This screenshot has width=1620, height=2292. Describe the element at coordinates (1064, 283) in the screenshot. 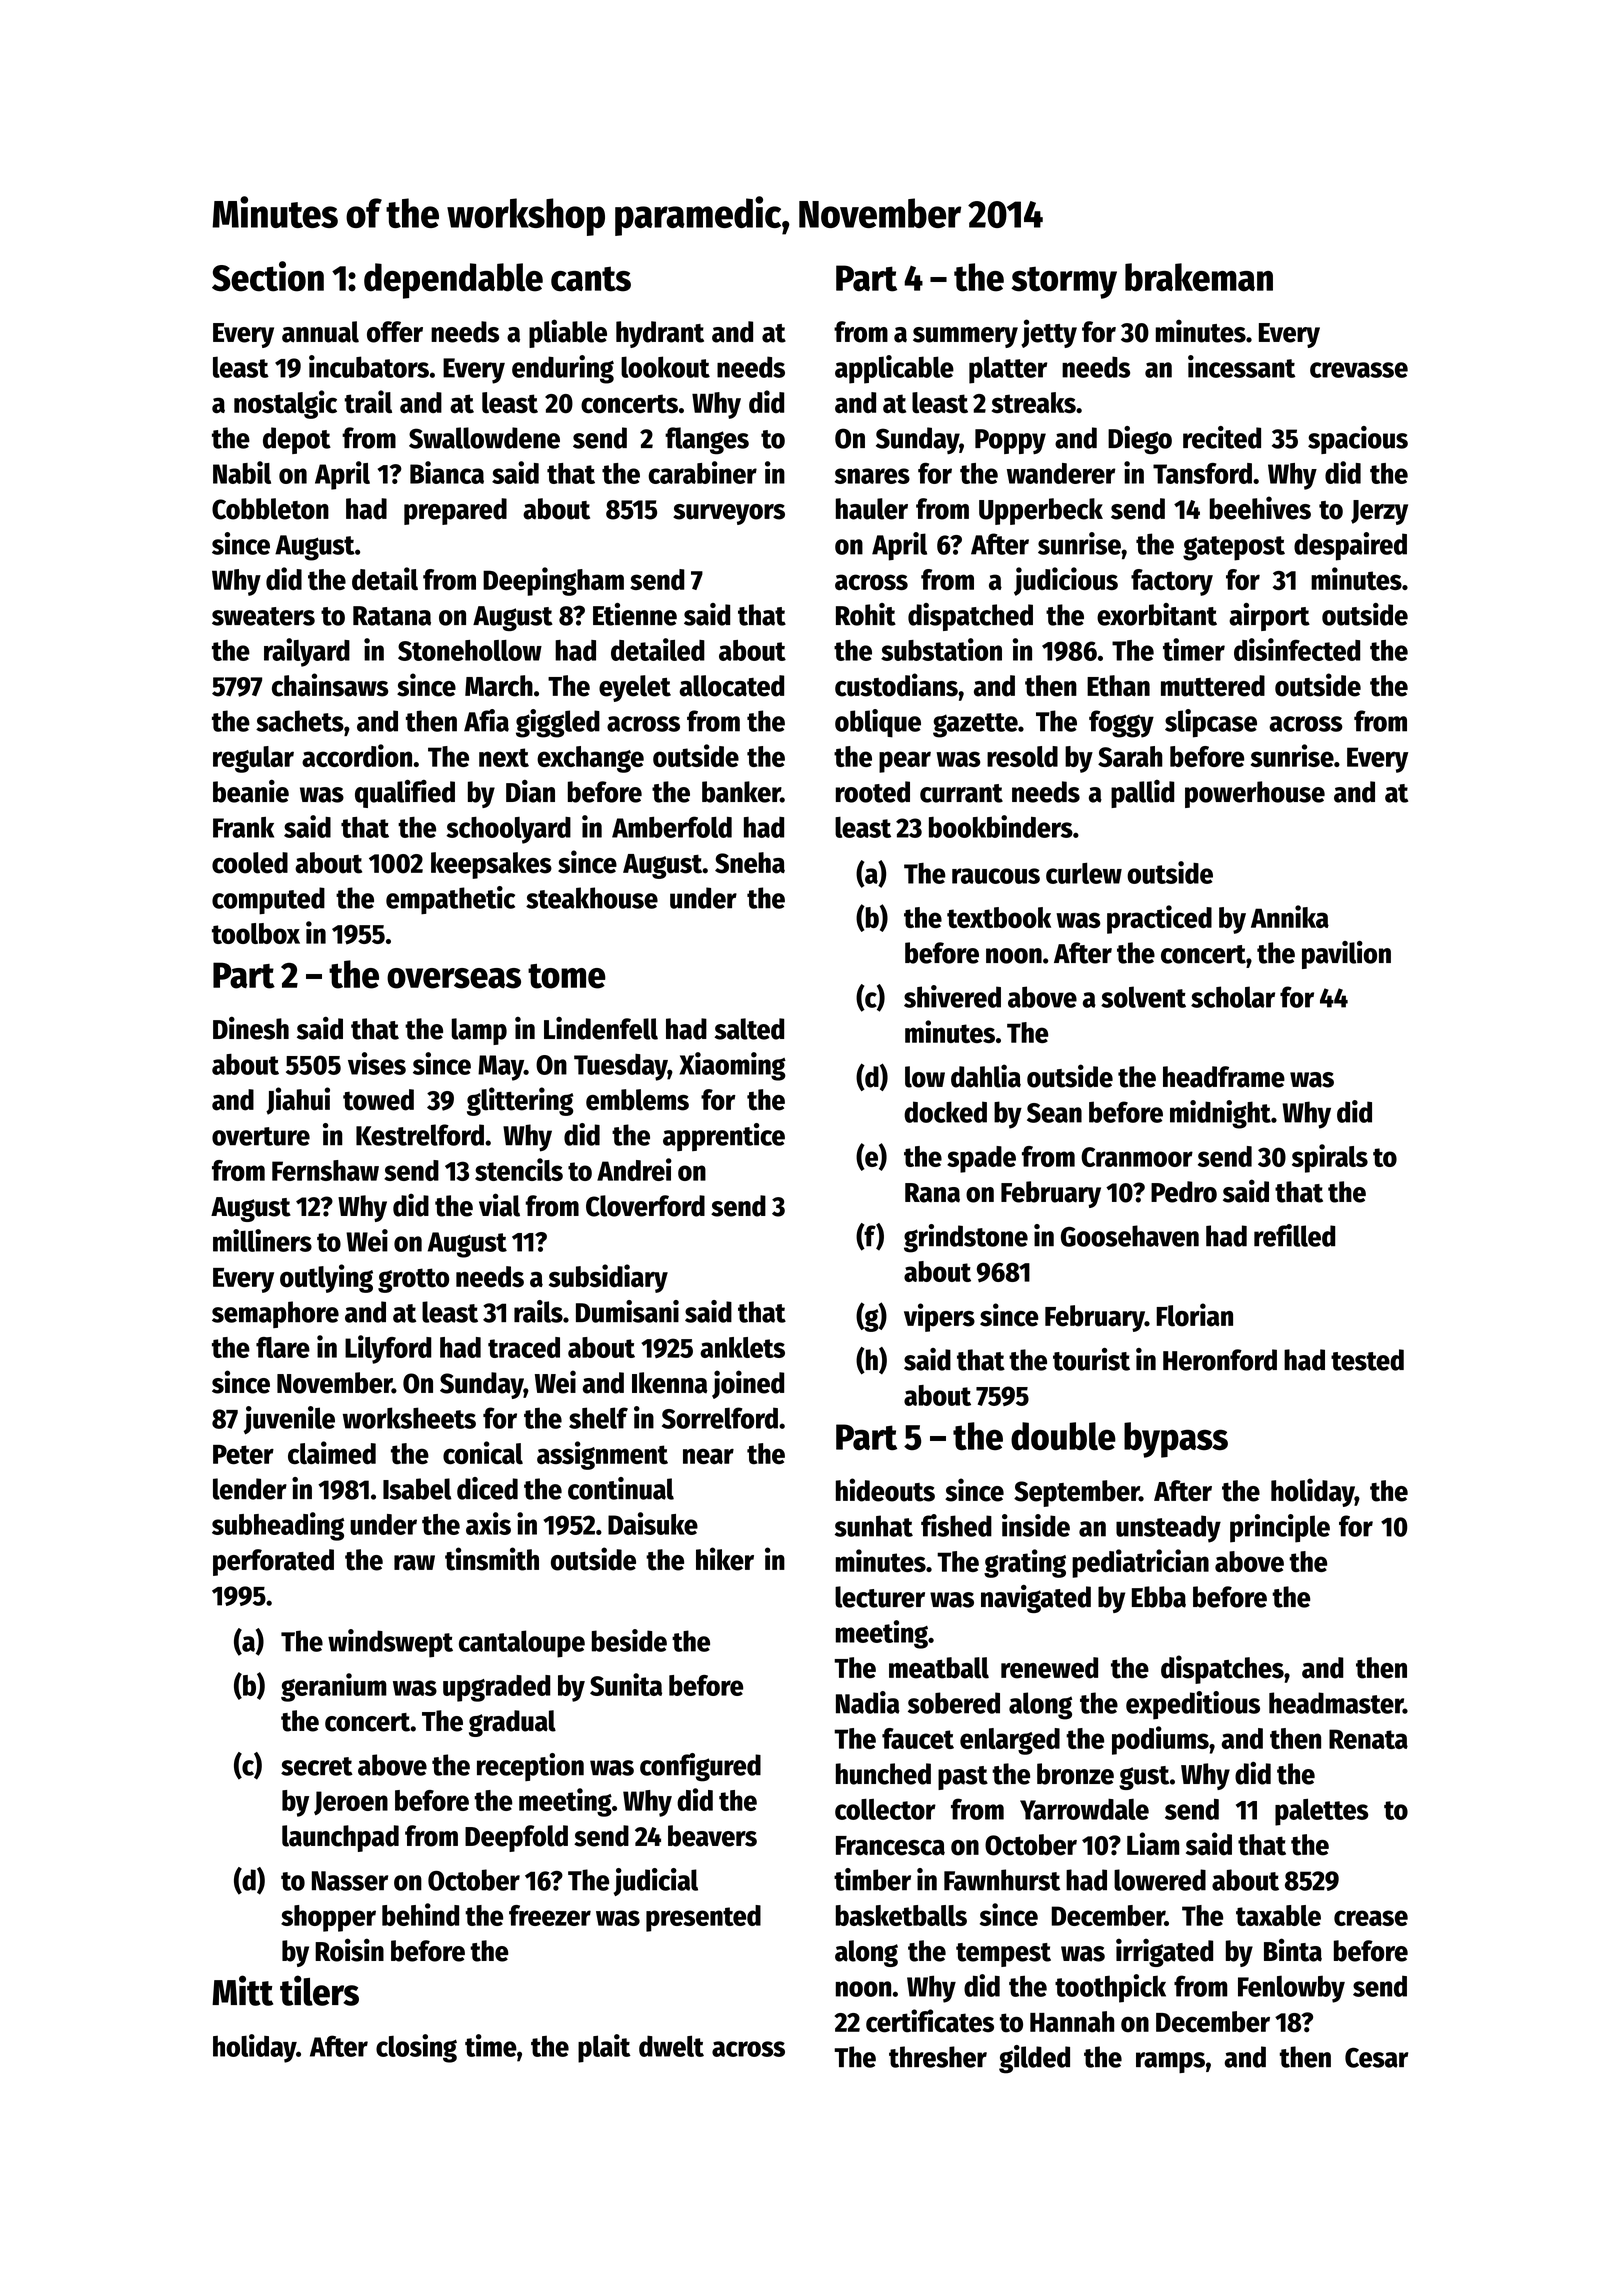

I see `stormy` at that location.
